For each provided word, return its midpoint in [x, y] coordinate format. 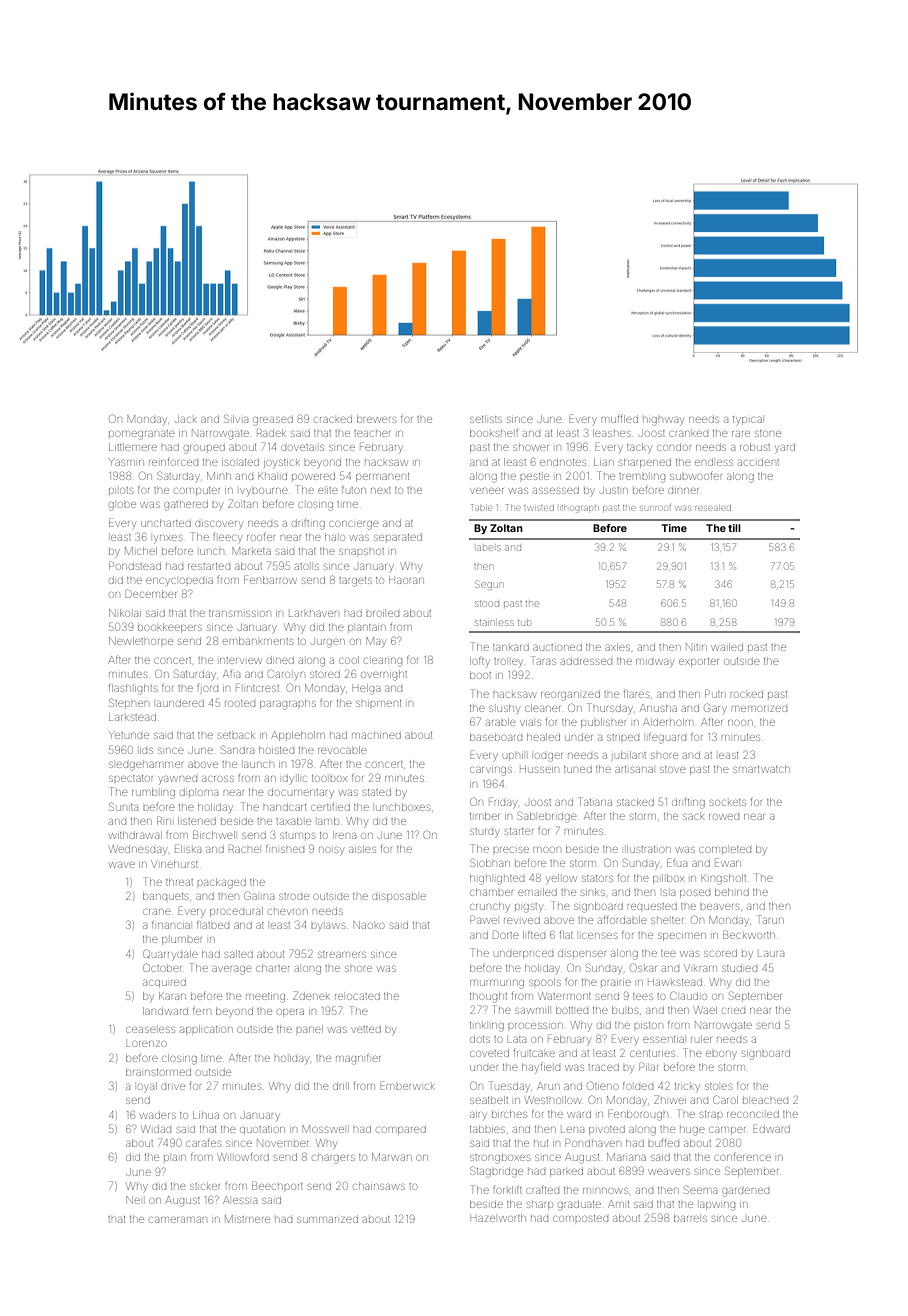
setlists [486, 419]
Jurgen [328, 643]
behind [732, 892]
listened [197, 821]
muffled [620, 418]
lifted [534, 934]
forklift [507, 1189]
